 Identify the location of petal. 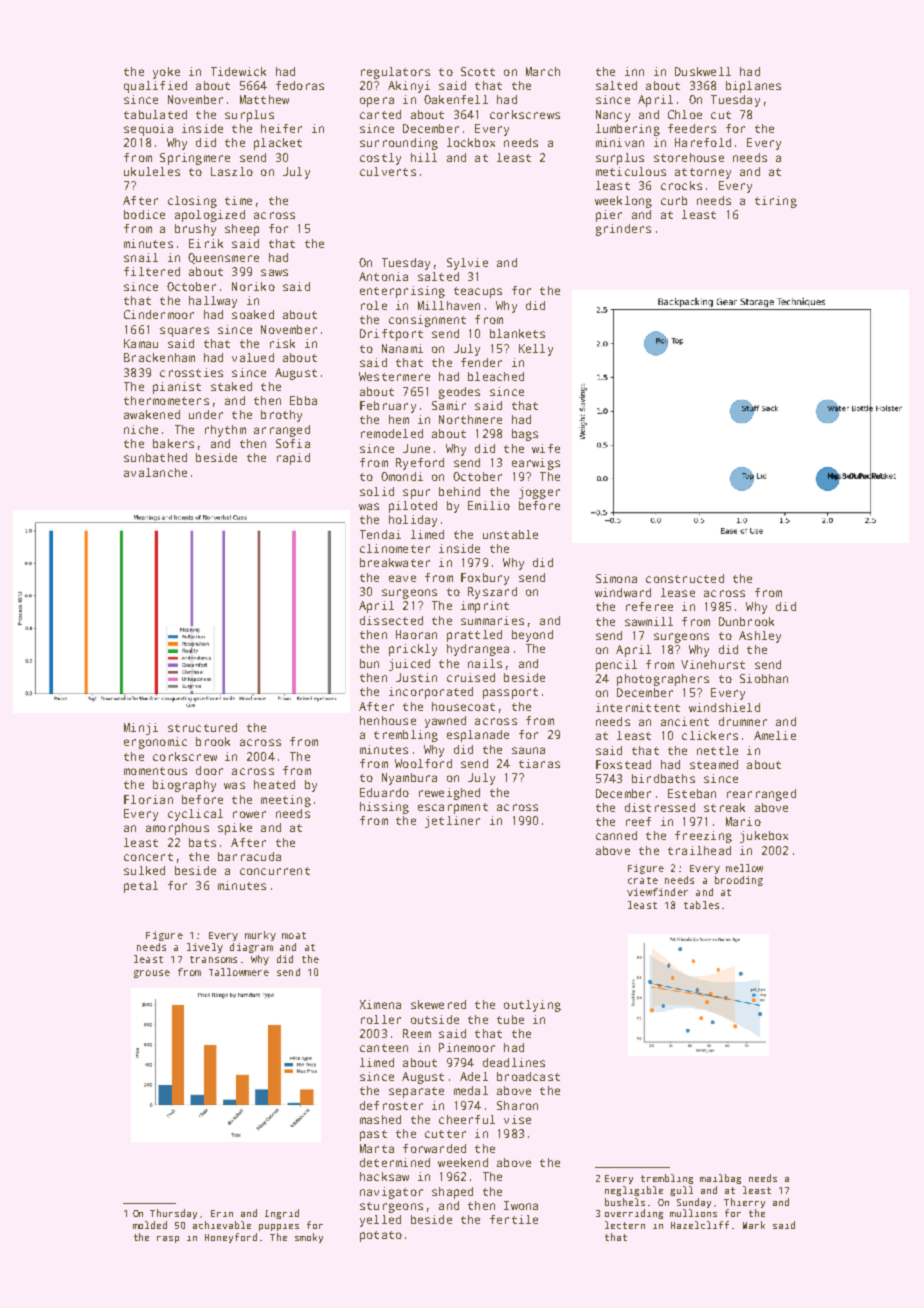
(141, 887).
